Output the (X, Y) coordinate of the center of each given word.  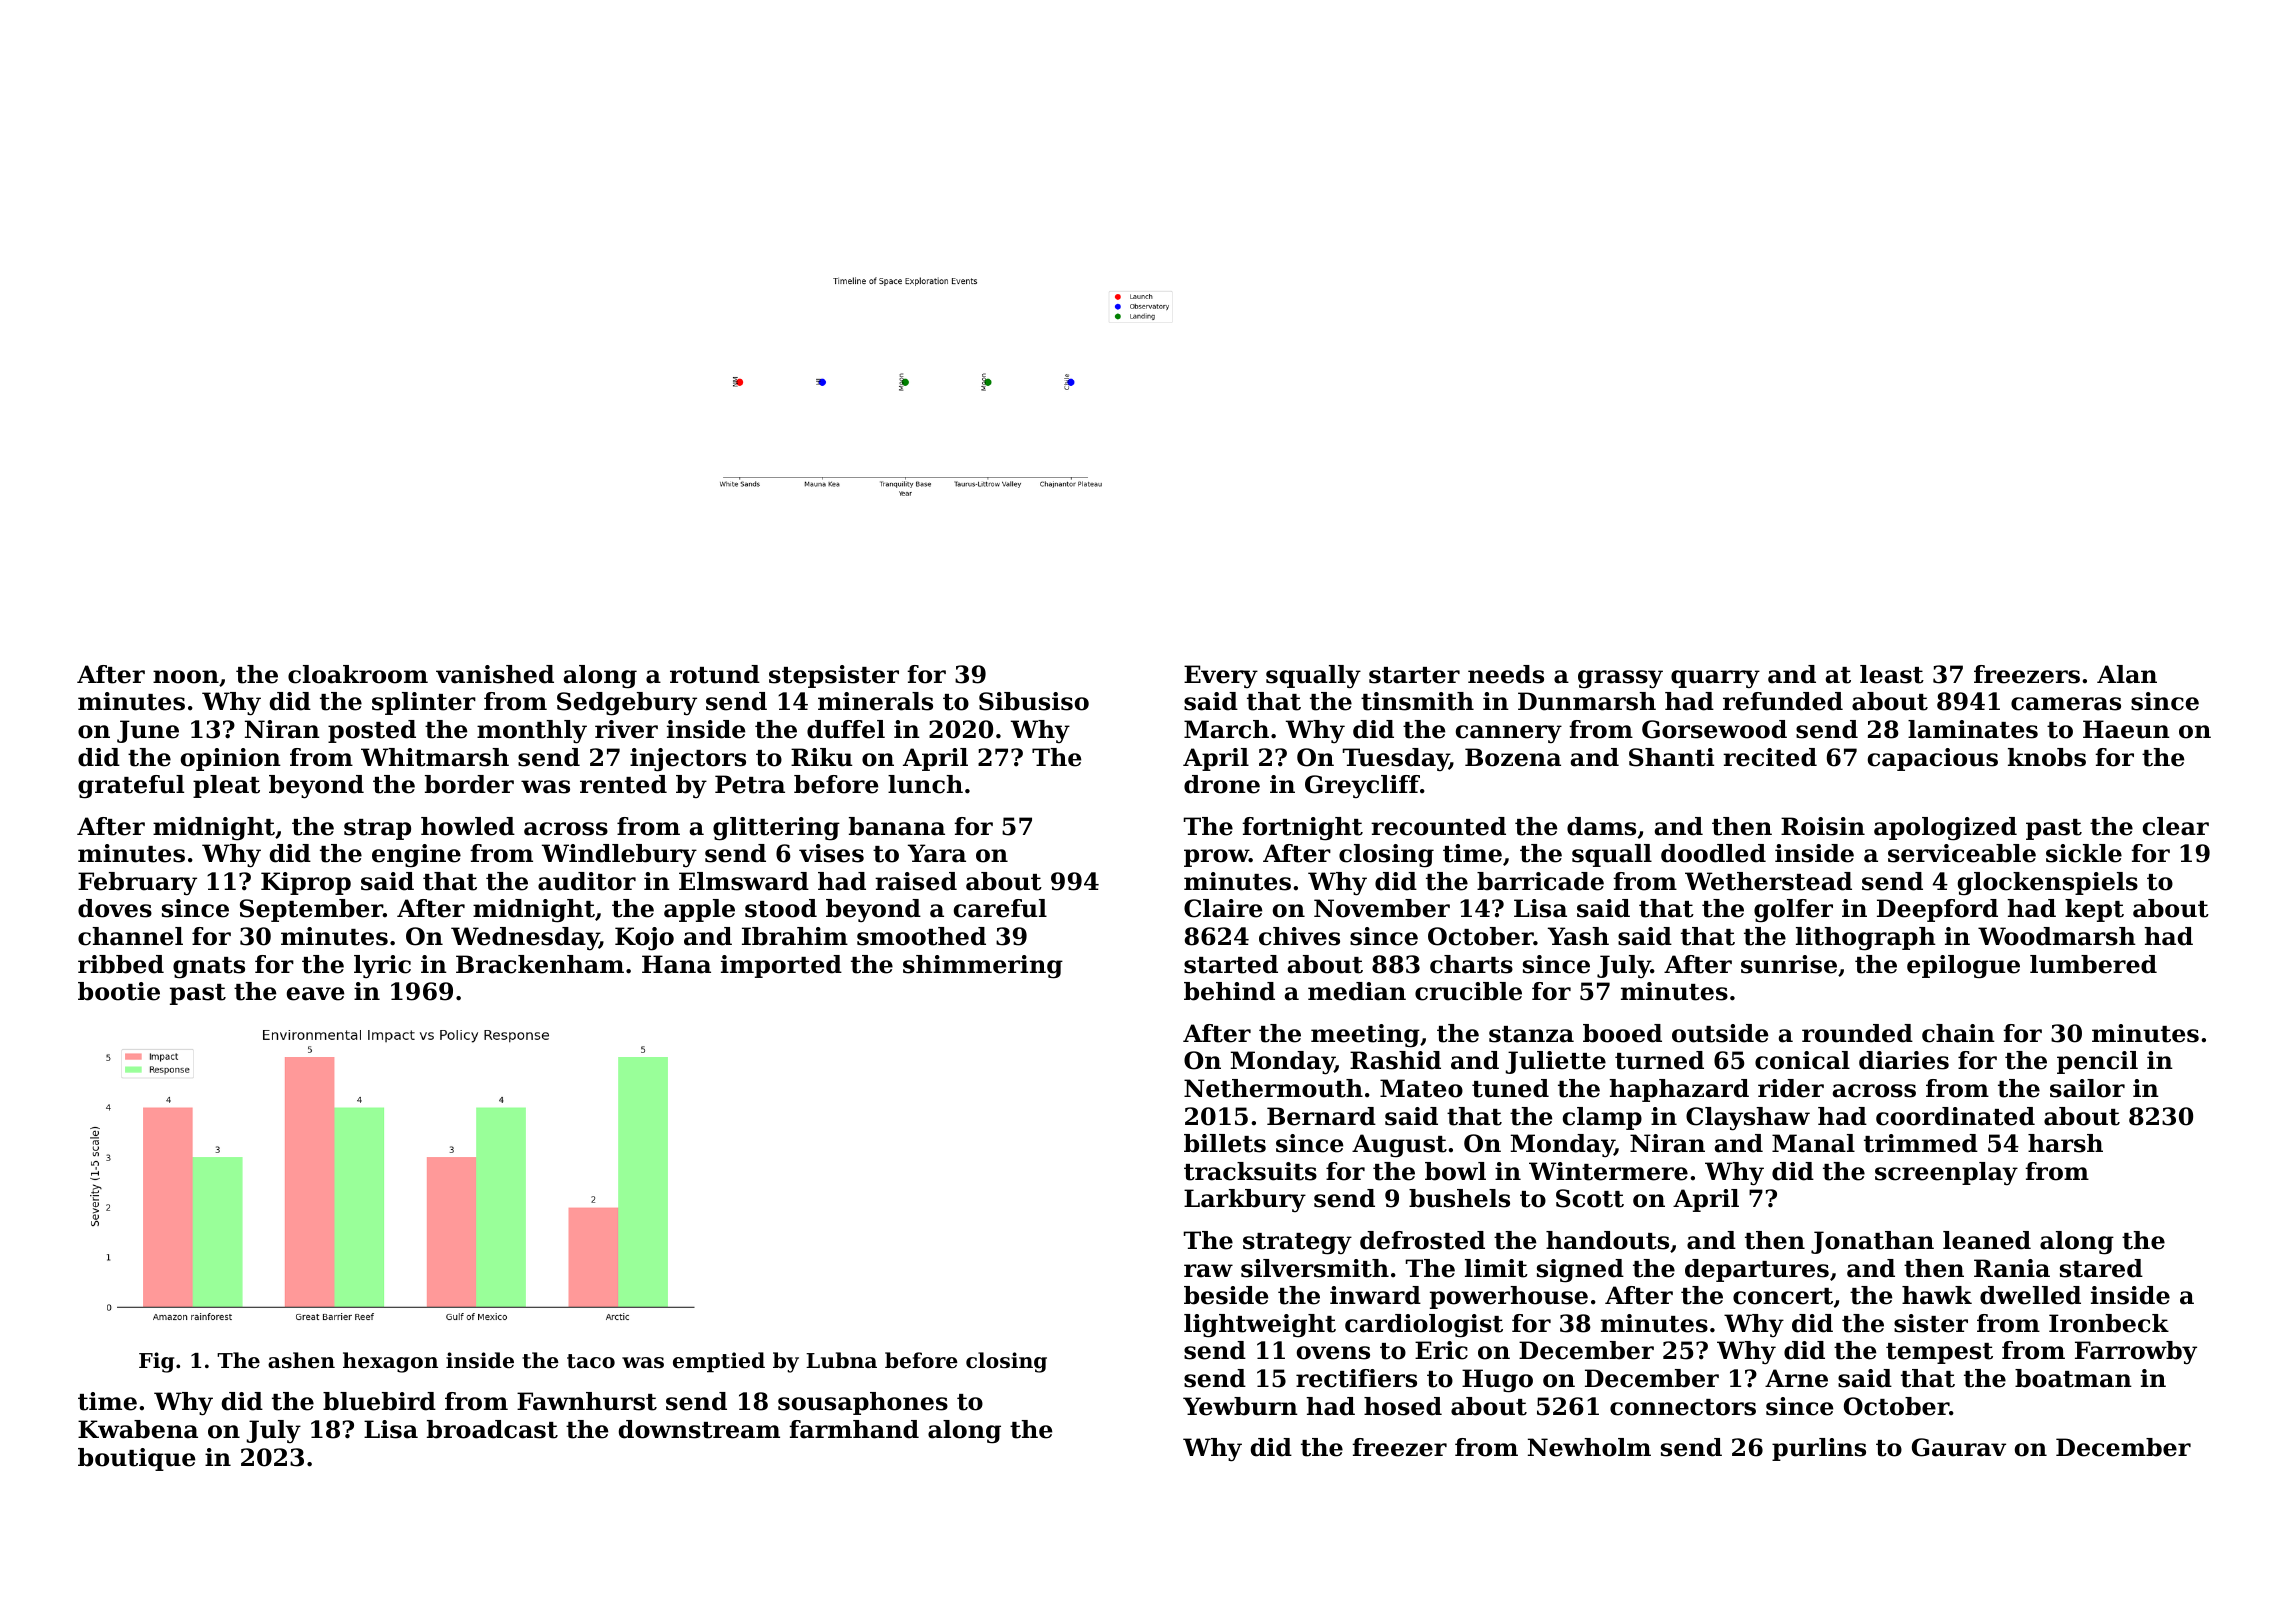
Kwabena (138, 1429)
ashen (301, 1360)
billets (1225, 1143)
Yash (1578, 936)
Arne (1796, 1378)
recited (1770, 757)
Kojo (644, 939)
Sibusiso (1034, 701)
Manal (1813, 1143)
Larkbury (1245, 1200)
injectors (688, 760)
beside (1226, 1295)
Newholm (1589, 1447)
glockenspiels (2048, 884)
